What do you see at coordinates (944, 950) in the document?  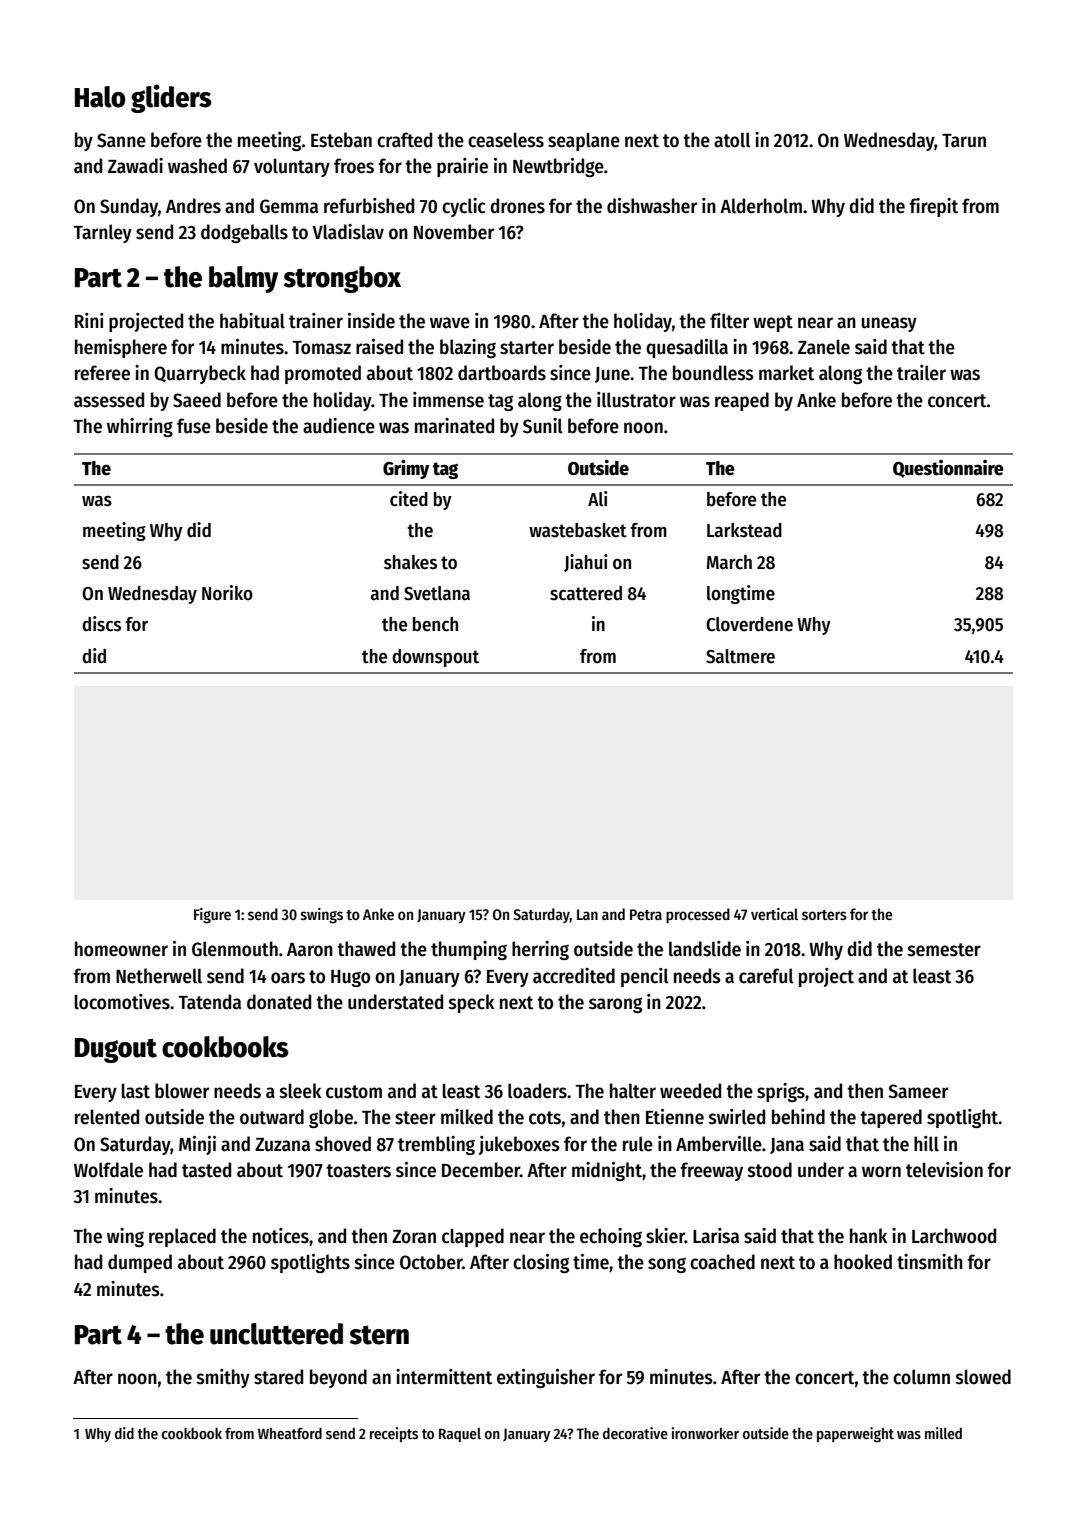 I see `semester` at bounding box center [944, 950].
